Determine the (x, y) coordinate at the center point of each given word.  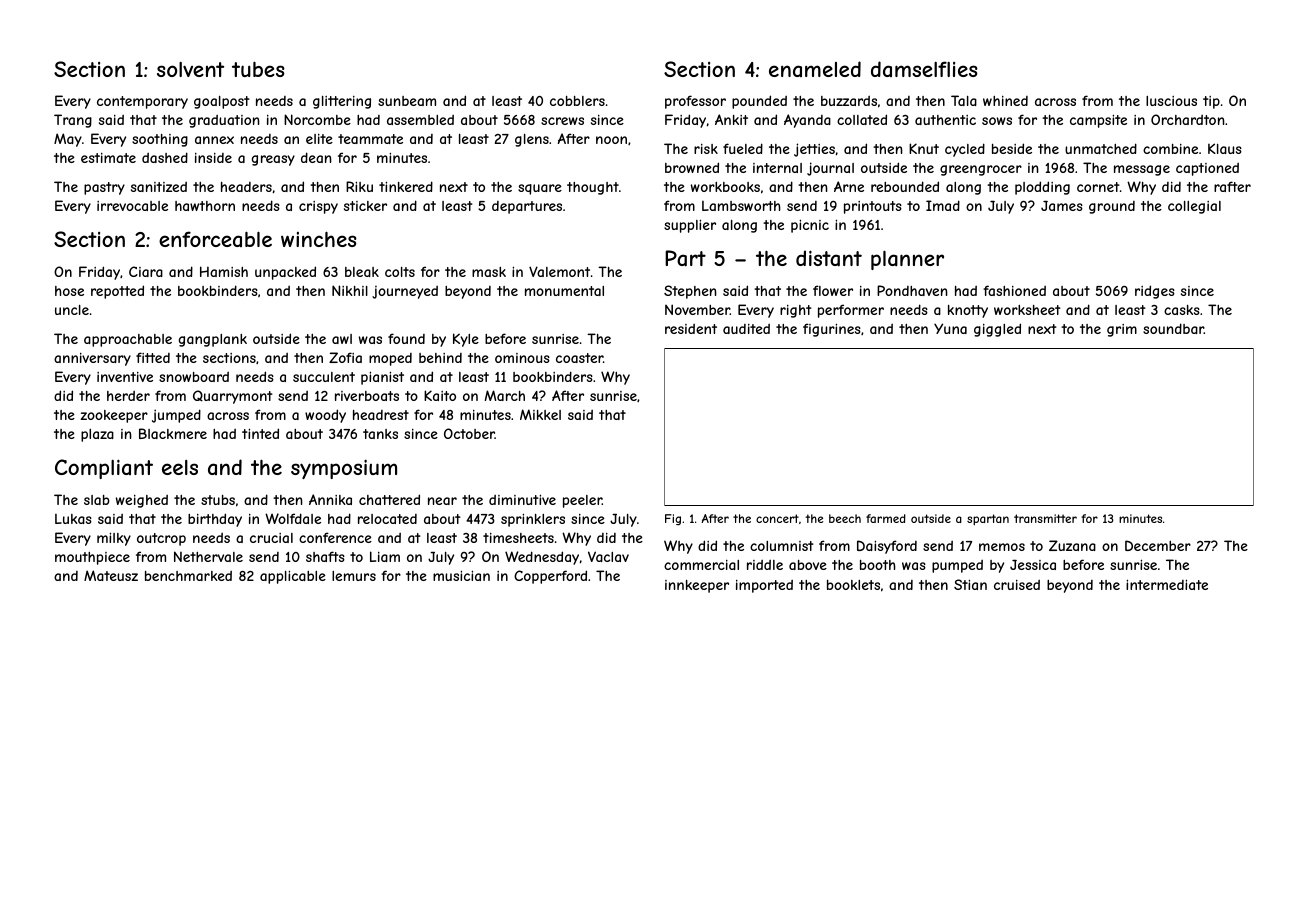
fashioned (1014, 290)
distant (829, 258)
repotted (117, 292)
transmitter (1045, 518)
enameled (815, 69)
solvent (190, 69)
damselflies (924, 69)
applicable (293, 577)
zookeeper (114, 416)
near (442, 501)
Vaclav (608, 556)
